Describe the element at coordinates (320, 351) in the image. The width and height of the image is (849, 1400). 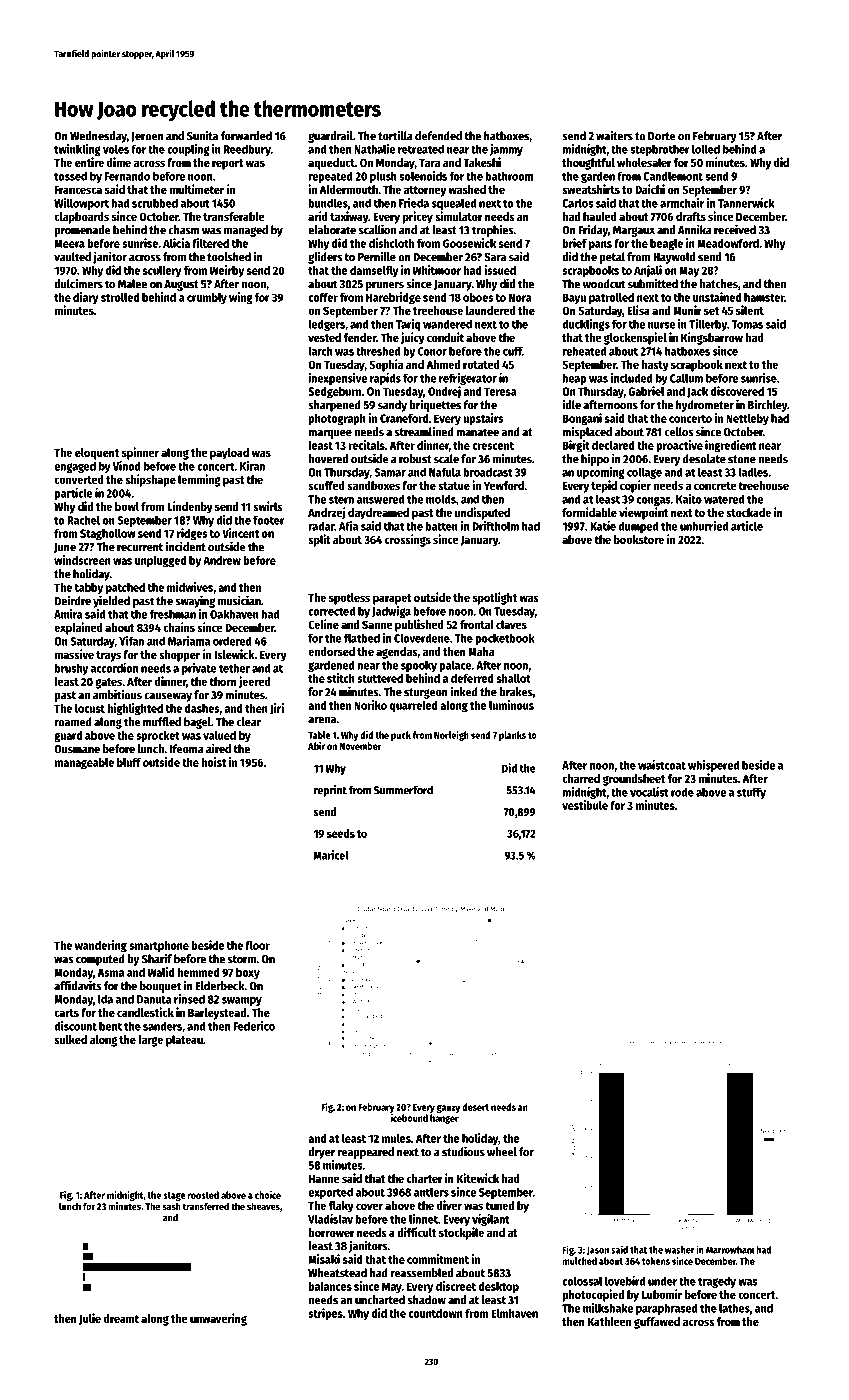
I see `larch` at that location.
